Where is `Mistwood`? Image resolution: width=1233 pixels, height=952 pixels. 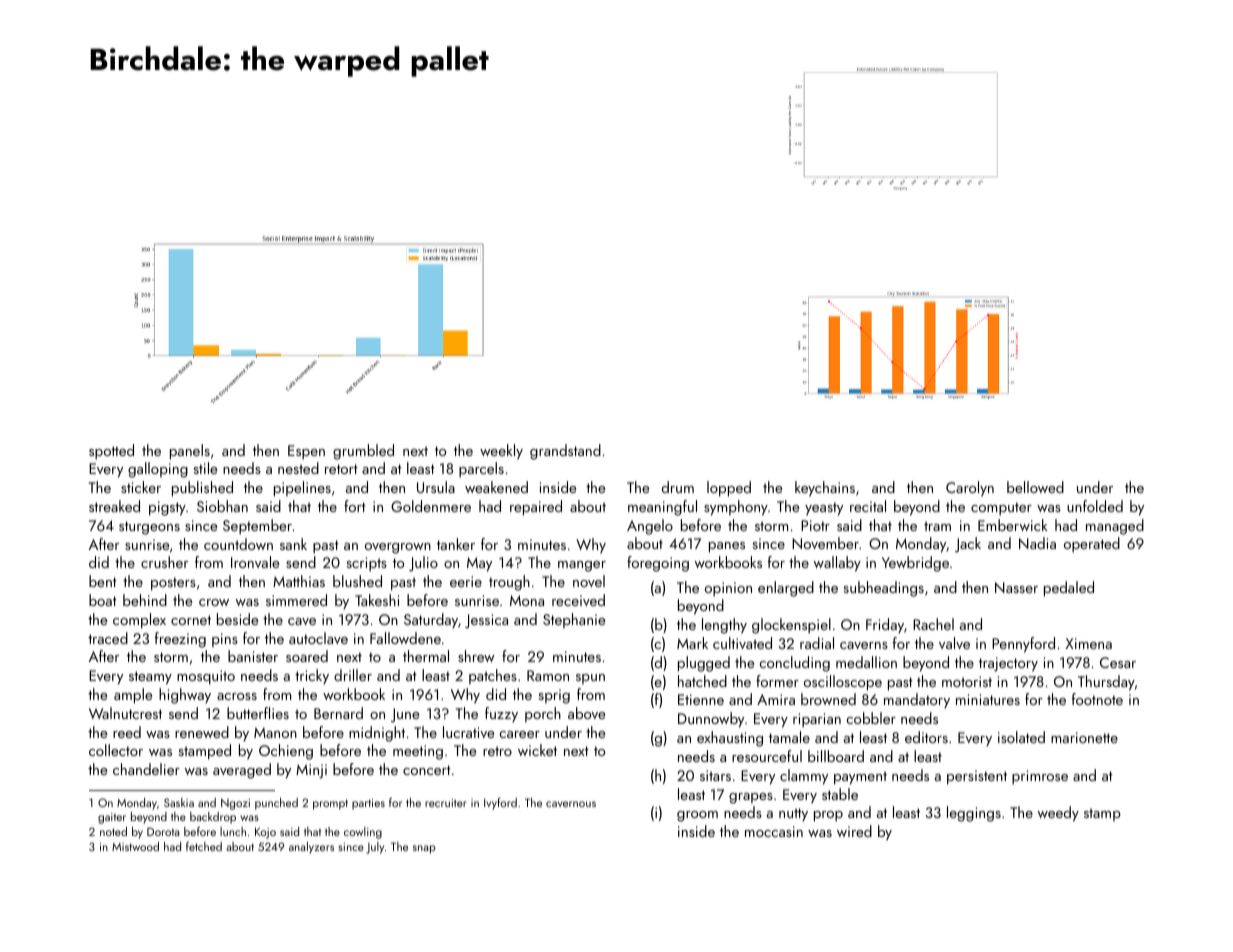 Mistwood is located at coordinates (135, 846).
